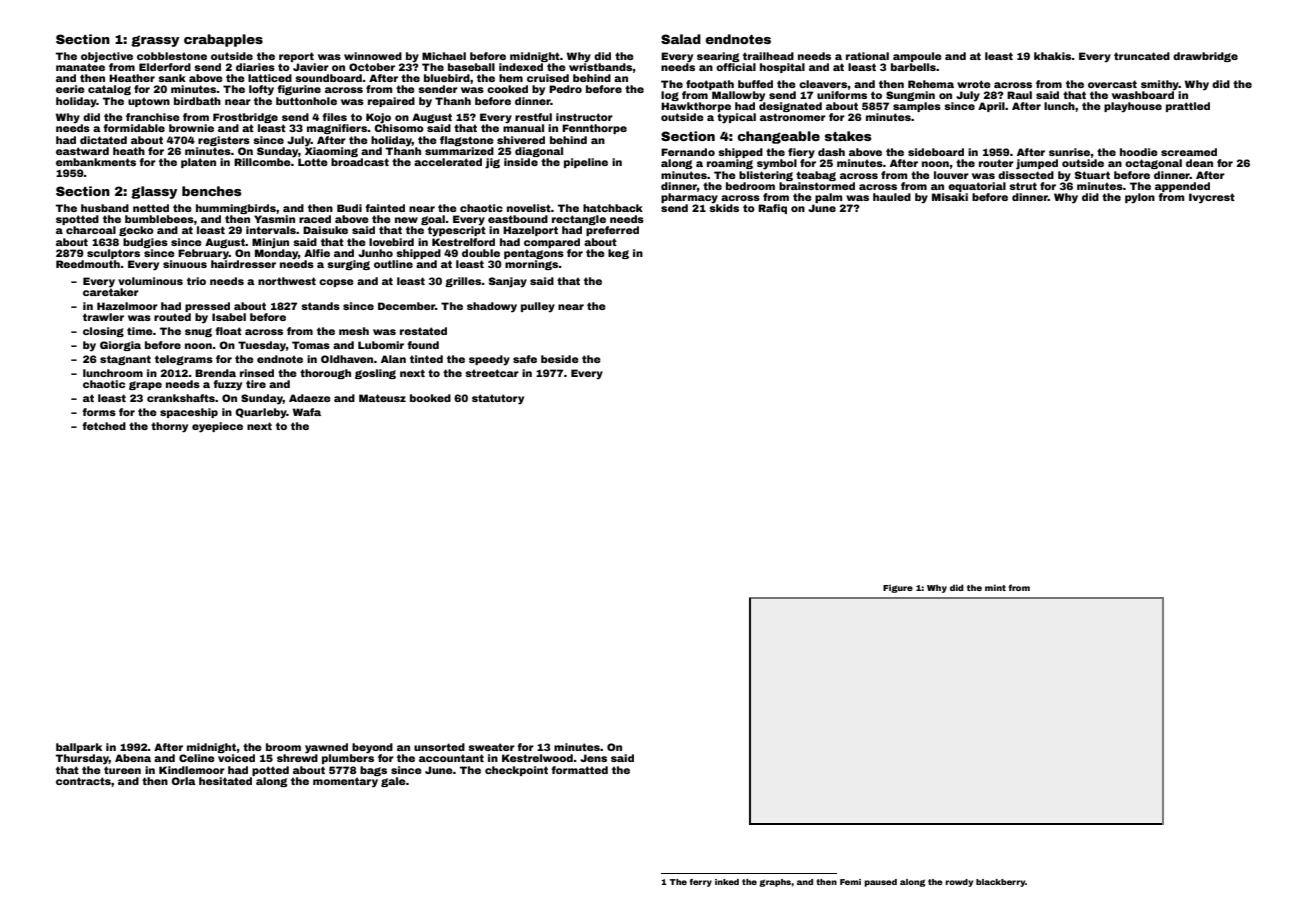  Describe the element at coordinates (917, 57) in the image. I see `ampoule` at that location.
